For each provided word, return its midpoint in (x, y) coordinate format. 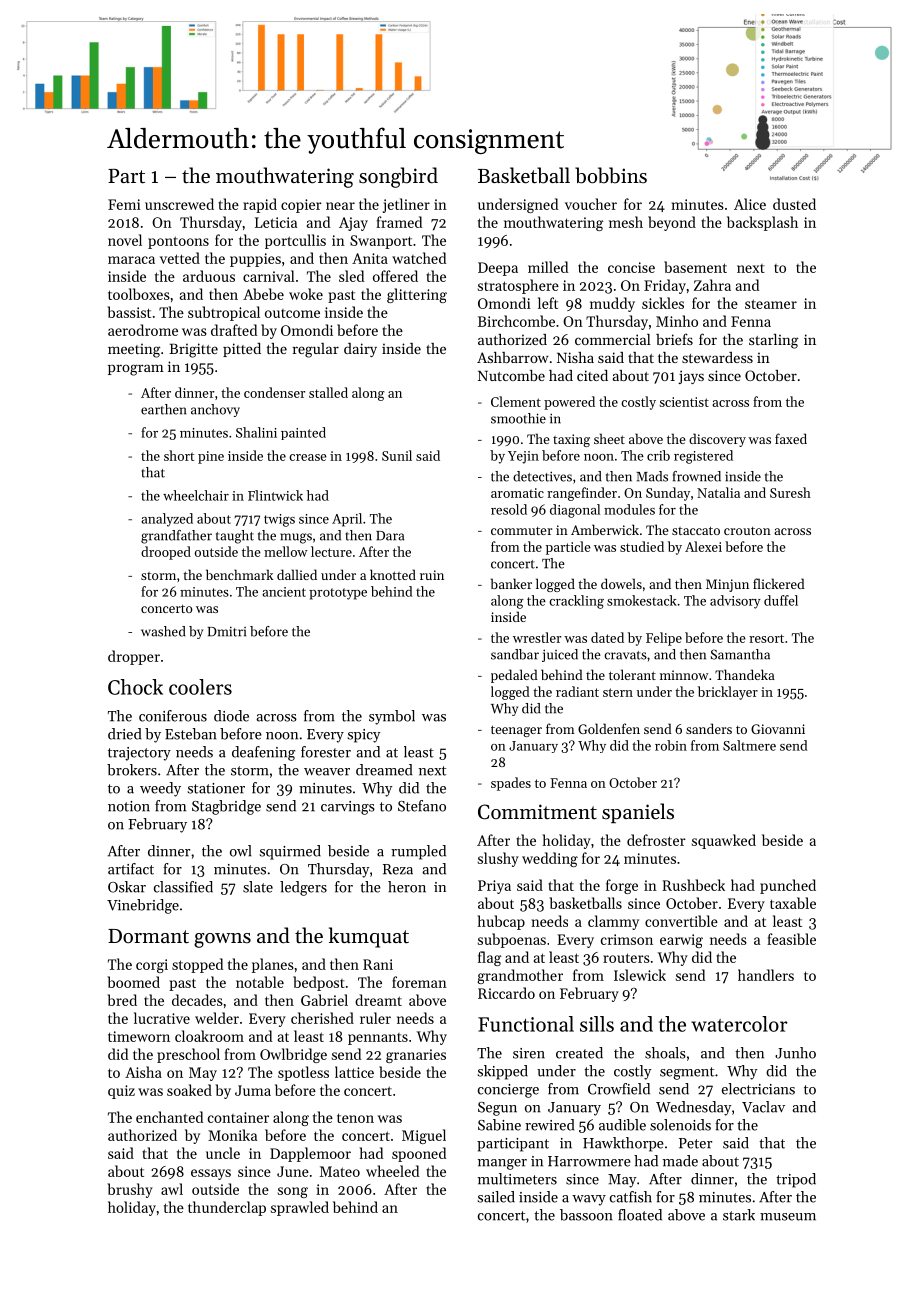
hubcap (501, 922)
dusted (794, 204)
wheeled (392, 1171)
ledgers (303, 888)
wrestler (537, 637)
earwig (681, 941)
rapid (260, 205)
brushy (130, 1190)
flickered (779, 583)
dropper (134, 657)
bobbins (611, 175)
